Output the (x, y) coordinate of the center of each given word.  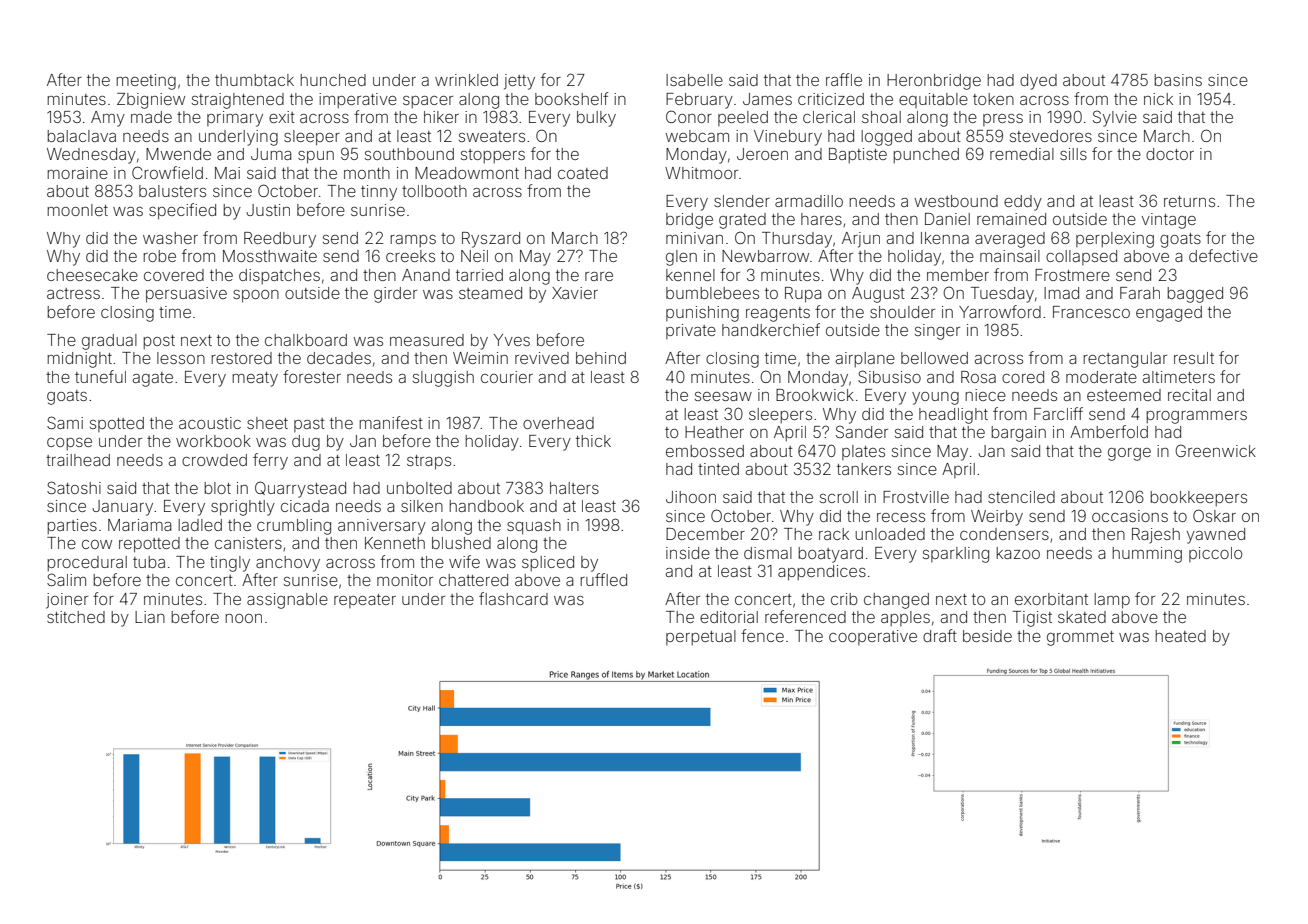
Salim (66, 579)
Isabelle (694, 80)
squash (534, 527)
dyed (1038, 82)
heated (1180, 636)
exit (282, 117)
